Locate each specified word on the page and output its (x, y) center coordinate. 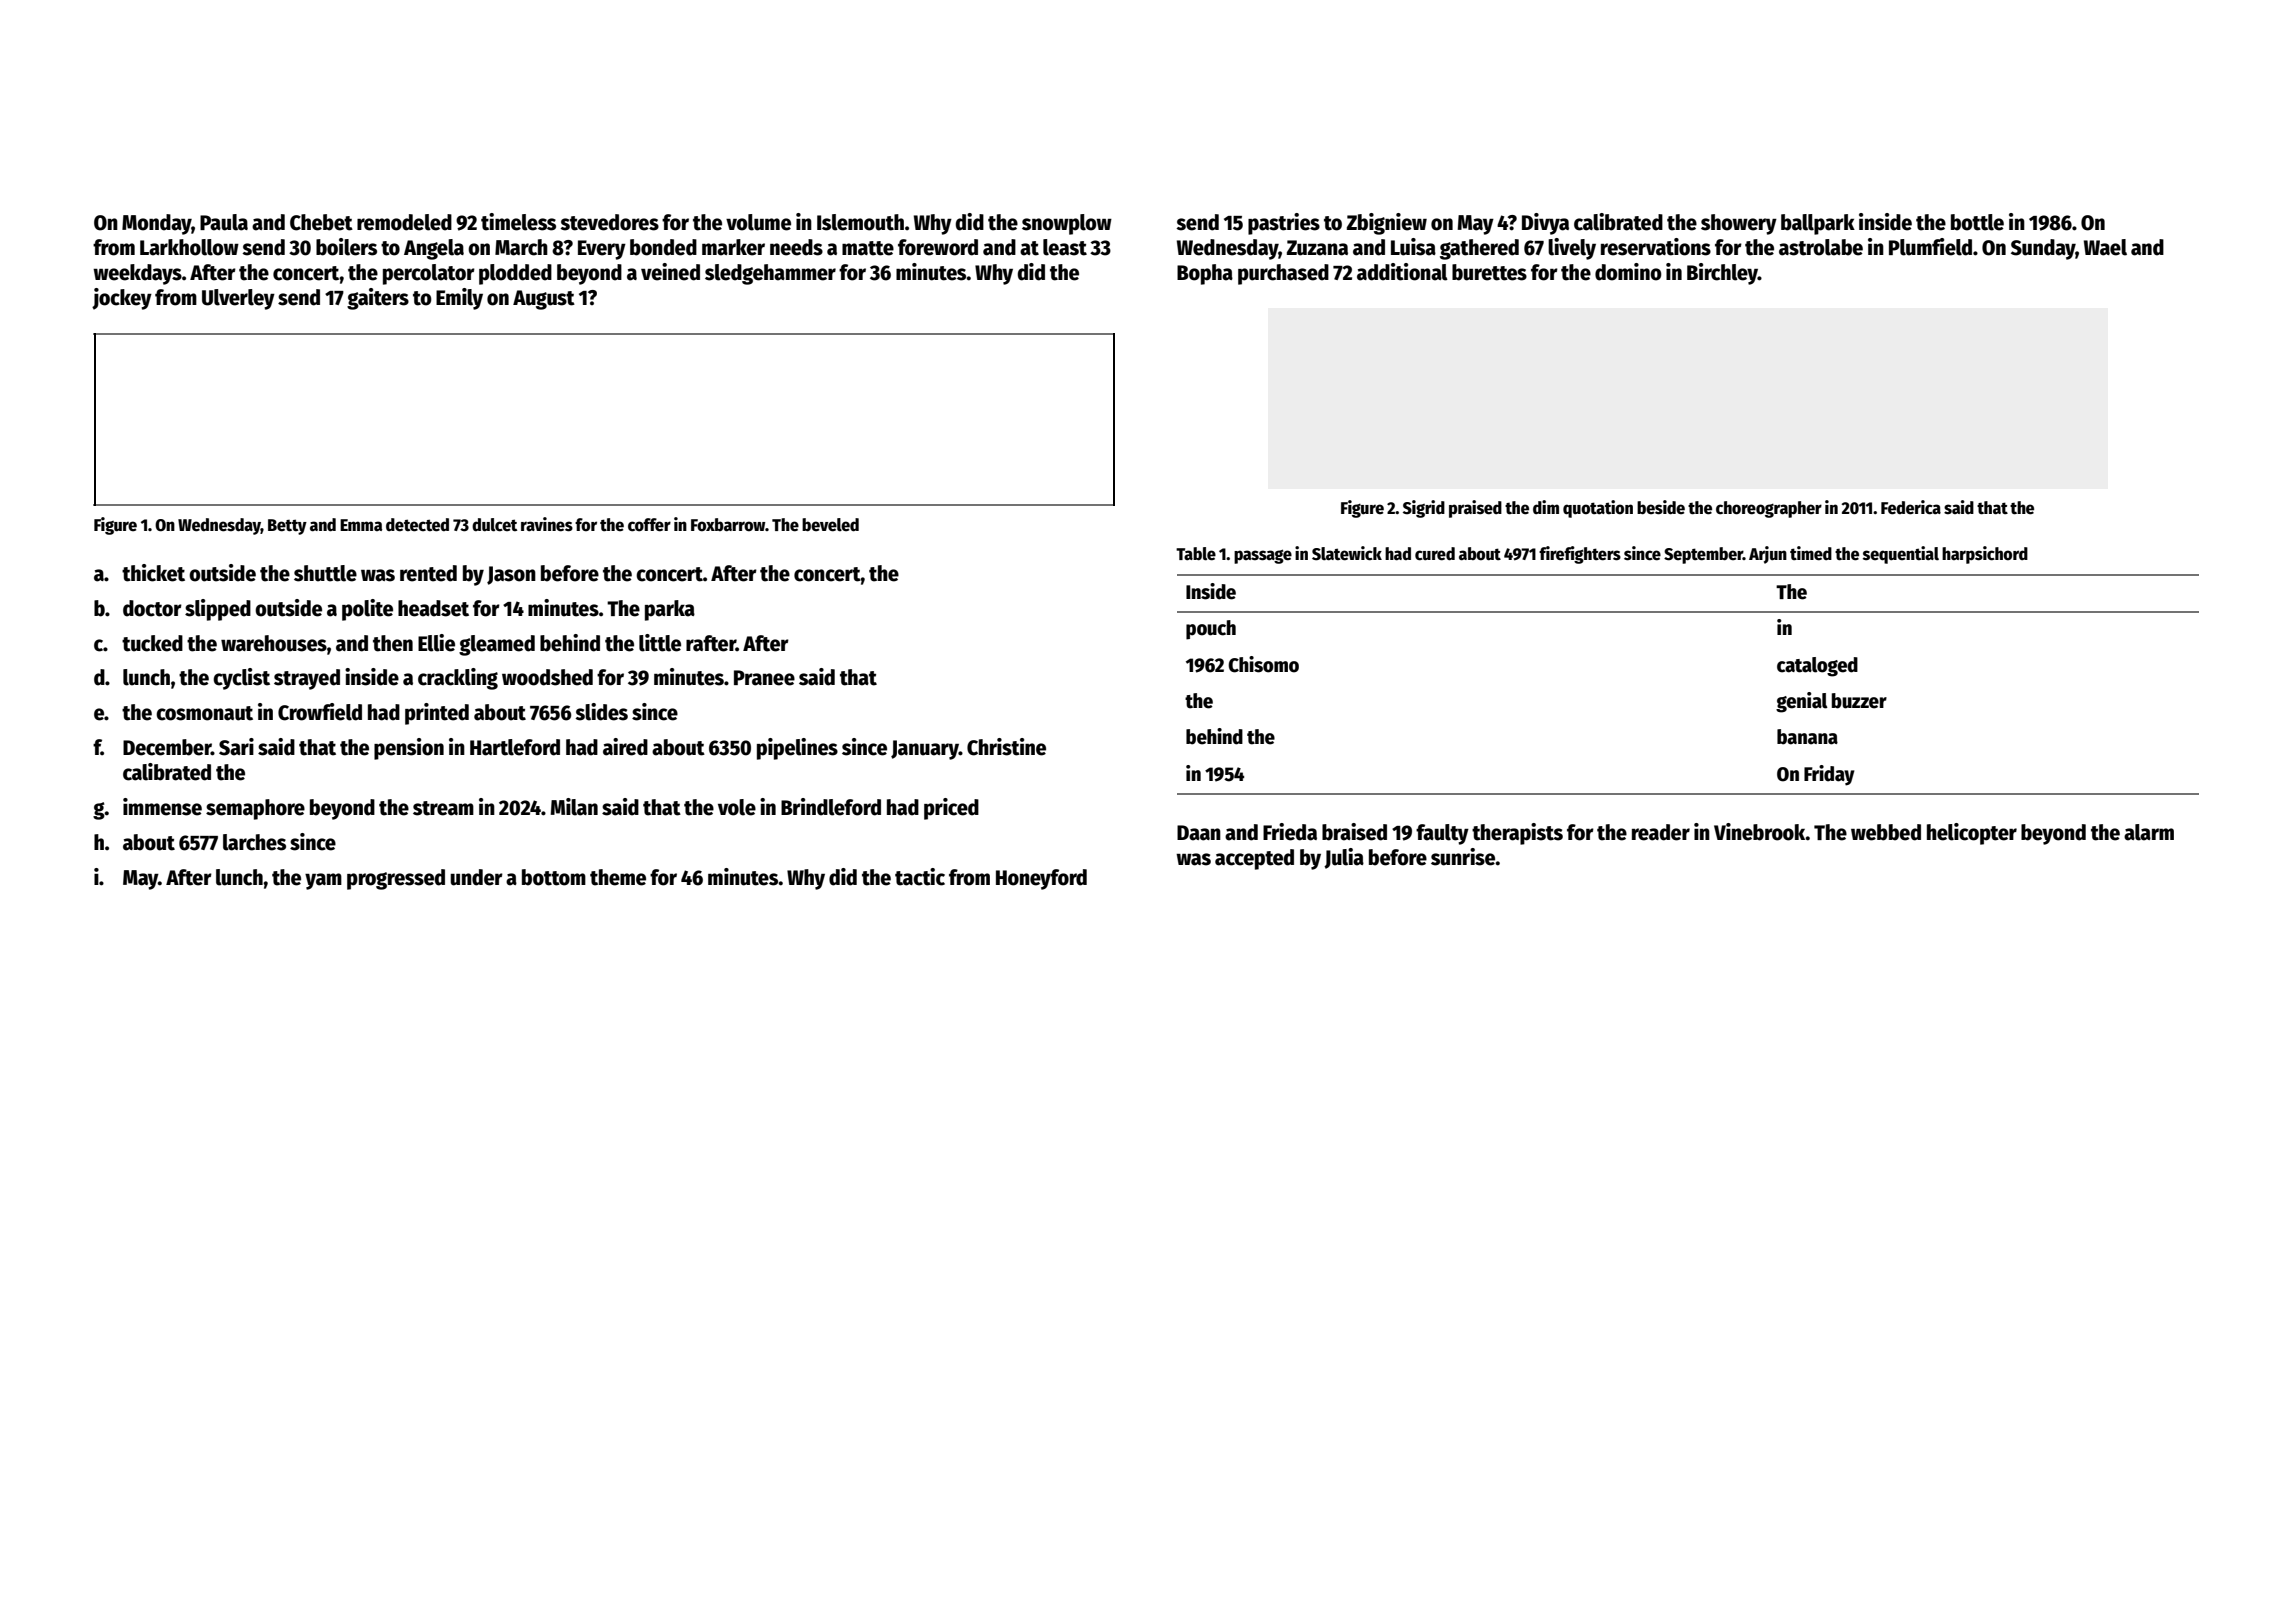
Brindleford (831, 807)
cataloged (1817, 667)
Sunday (2043, 249)
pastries (1284, 224)
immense (162, 807)
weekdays (137, 274)
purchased (1283, 274)
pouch (1211, 630)
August (544, 300)
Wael (2105, 247)
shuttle (325, 573)
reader (1661, 832)
